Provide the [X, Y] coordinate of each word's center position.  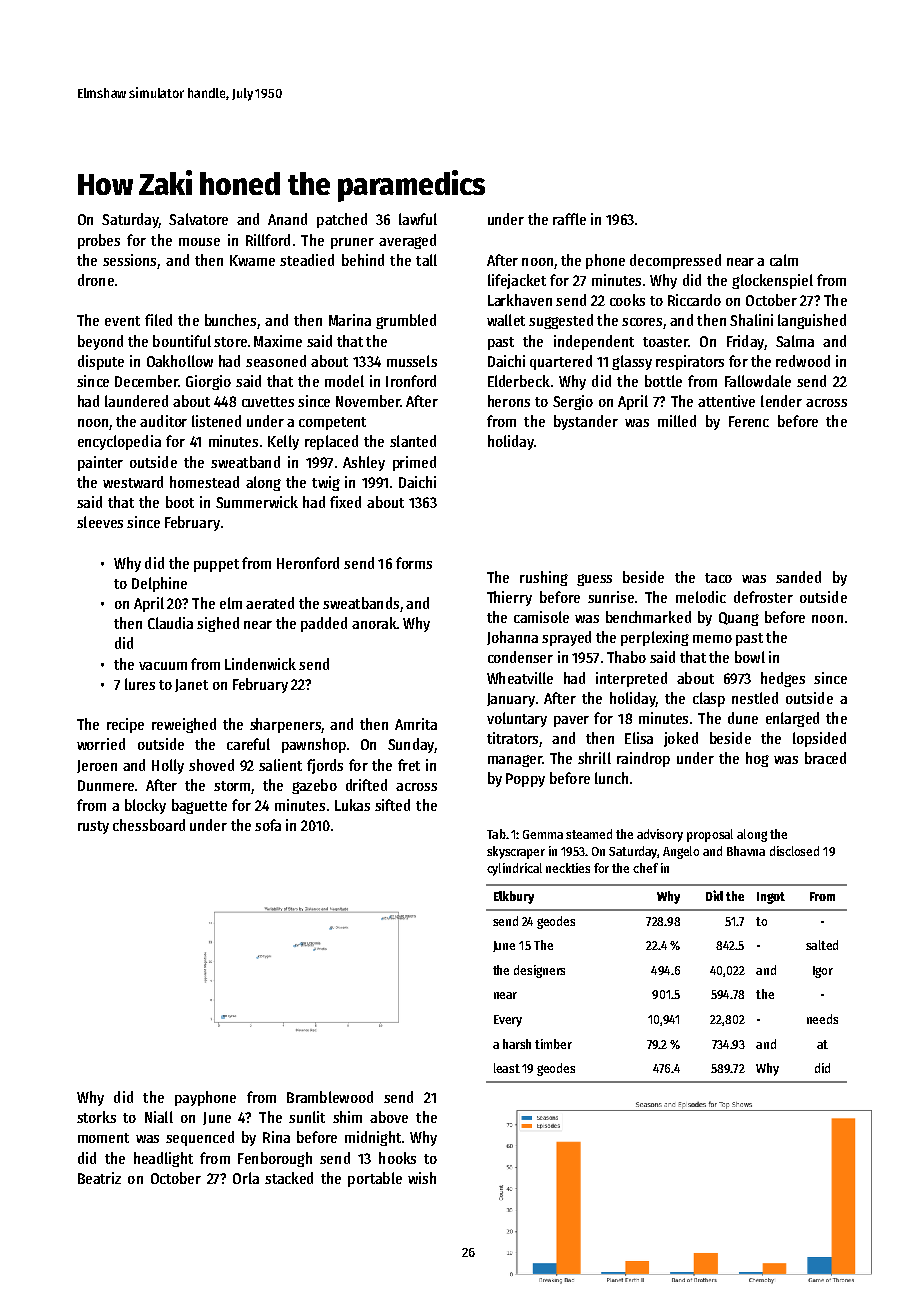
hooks [397, 1158]
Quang [739, 619]
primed [414, 463]
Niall [159, 1117]
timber [553, 1044]
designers [539, 971]
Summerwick [257, 502]
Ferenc [749, 421]
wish [422, 1178]
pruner [352, 243]
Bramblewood [330, 1097]
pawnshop [314, 745]
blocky [145, 806]
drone [96, 280]
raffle [569, 219]
